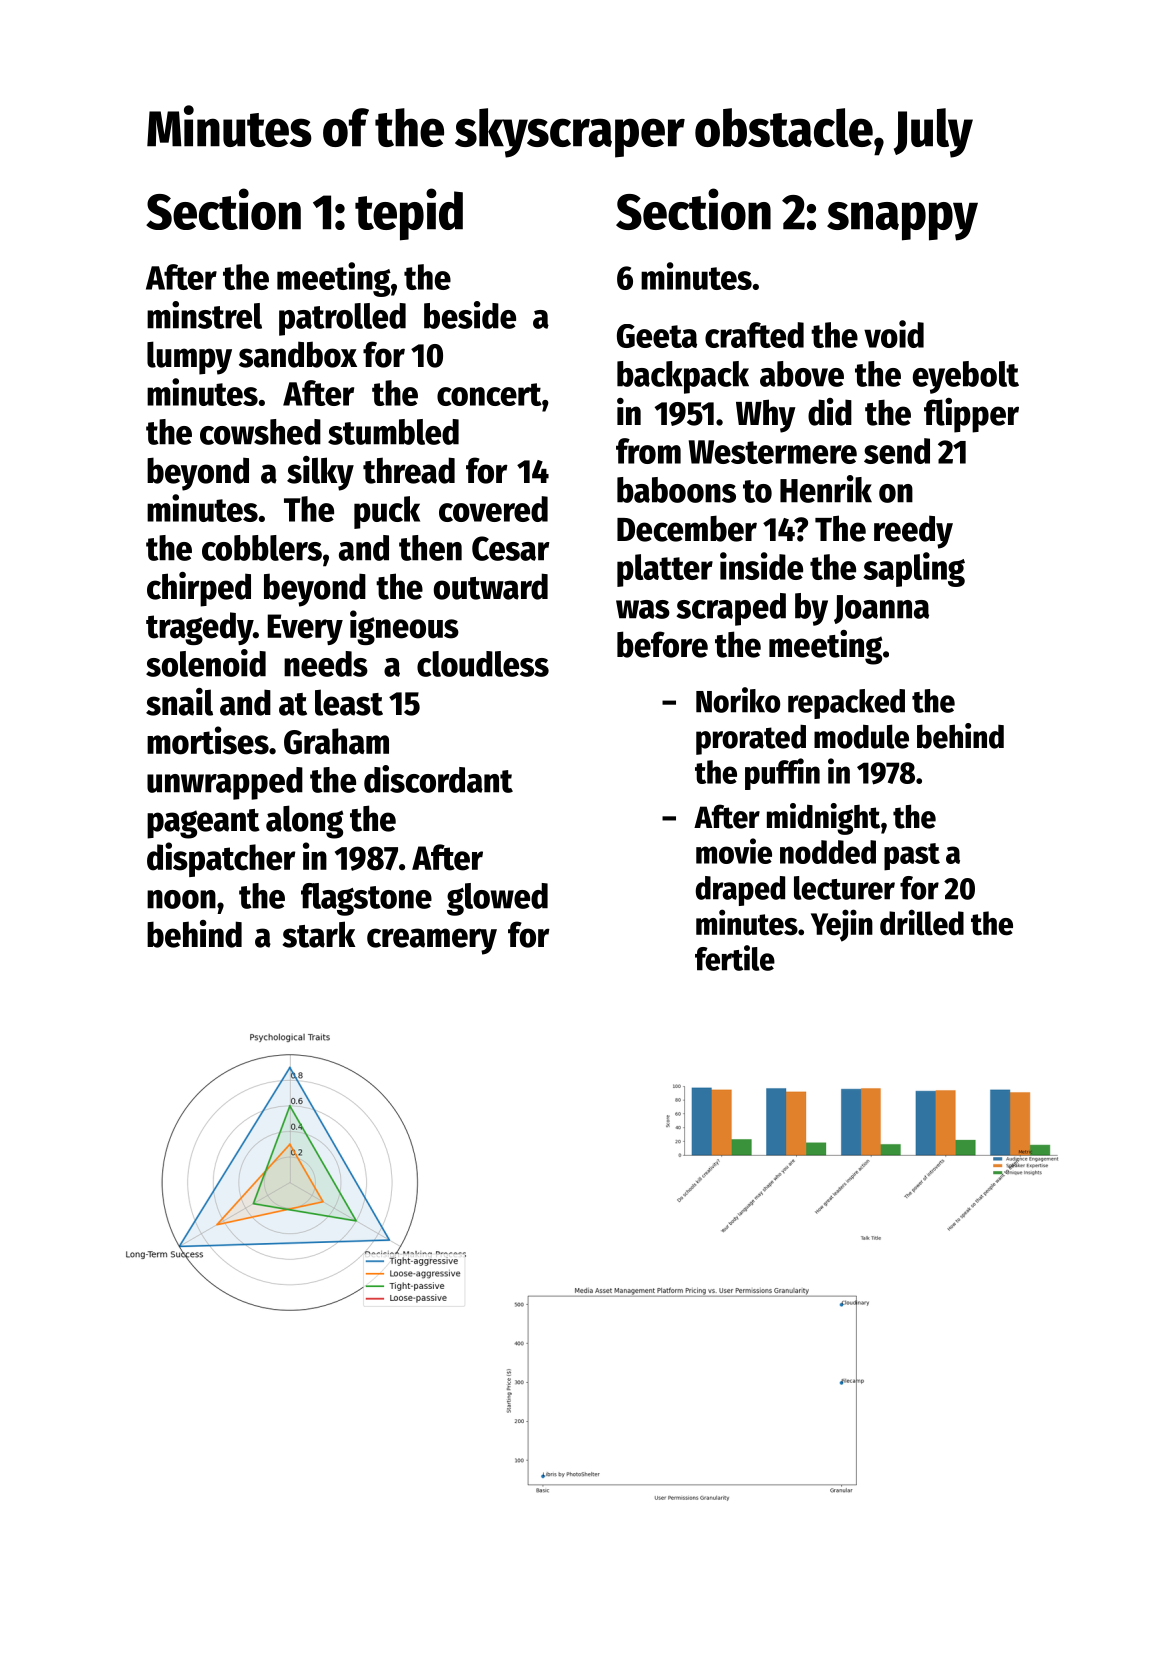 The height and width of the image is (1654, 1165). What do you see at coordinates (366, 899) in the image?
I see `flagstone` at bounding box center [366, 899].
